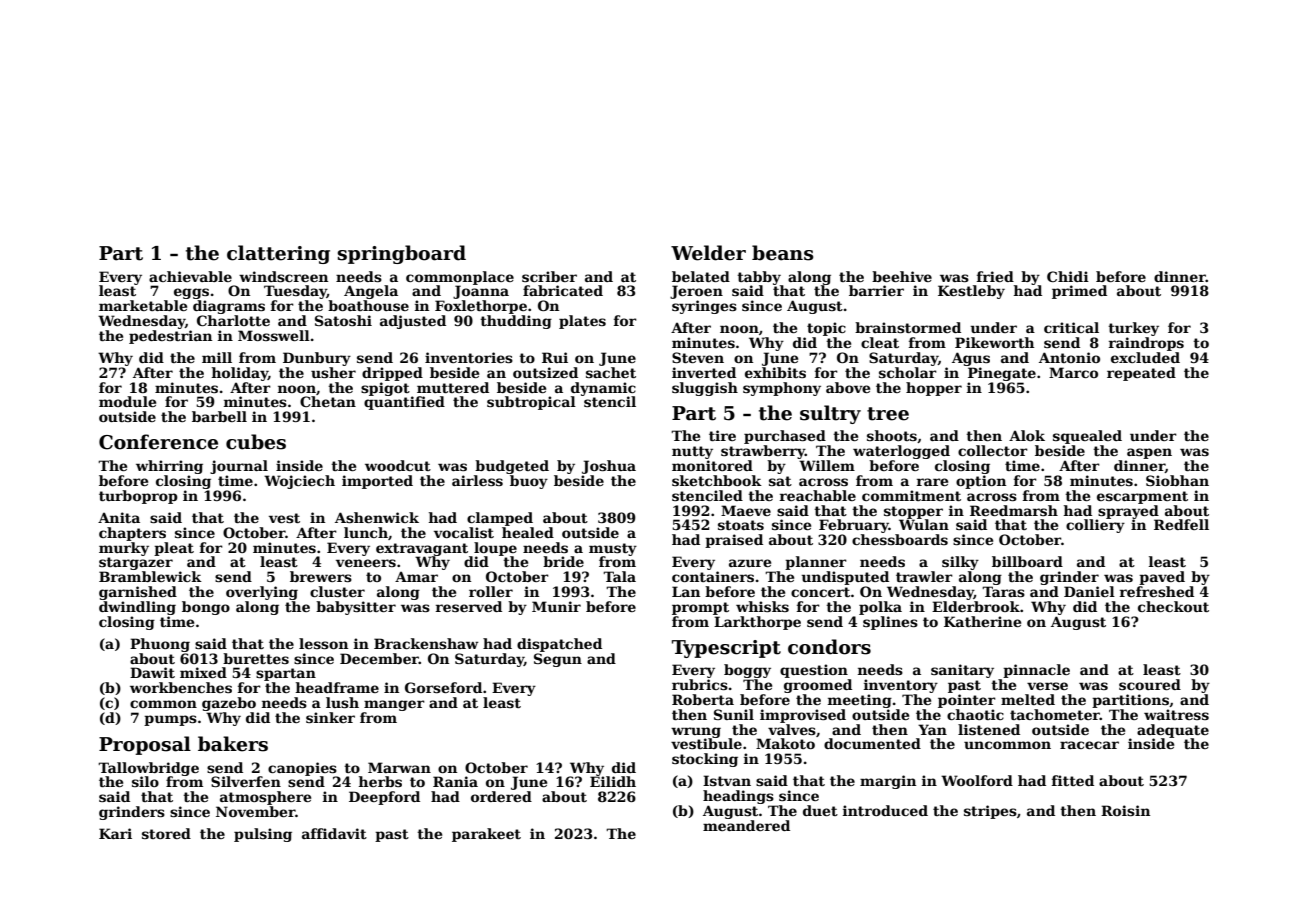 The image size is (1308, 924). What do you see at coordinates (1055, 714) in the screenshot?
I see `tachometer` at bounding box center [1055, 714].
